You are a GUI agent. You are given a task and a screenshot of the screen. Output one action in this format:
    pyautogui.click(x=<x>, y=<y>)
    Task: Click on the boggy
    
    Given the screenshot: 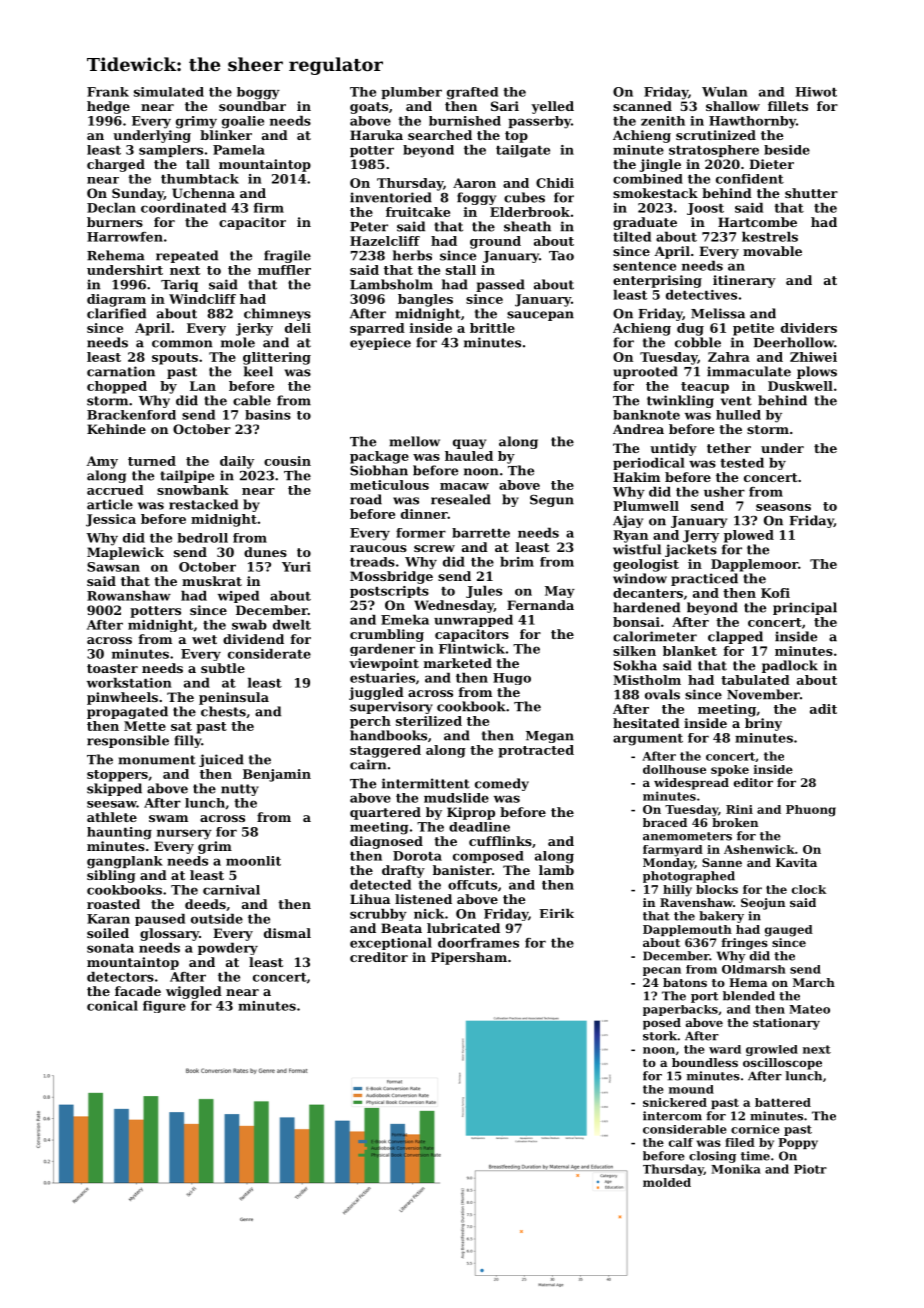 What is the action you would take?
    pyautogui.click(x=258, y=93)
